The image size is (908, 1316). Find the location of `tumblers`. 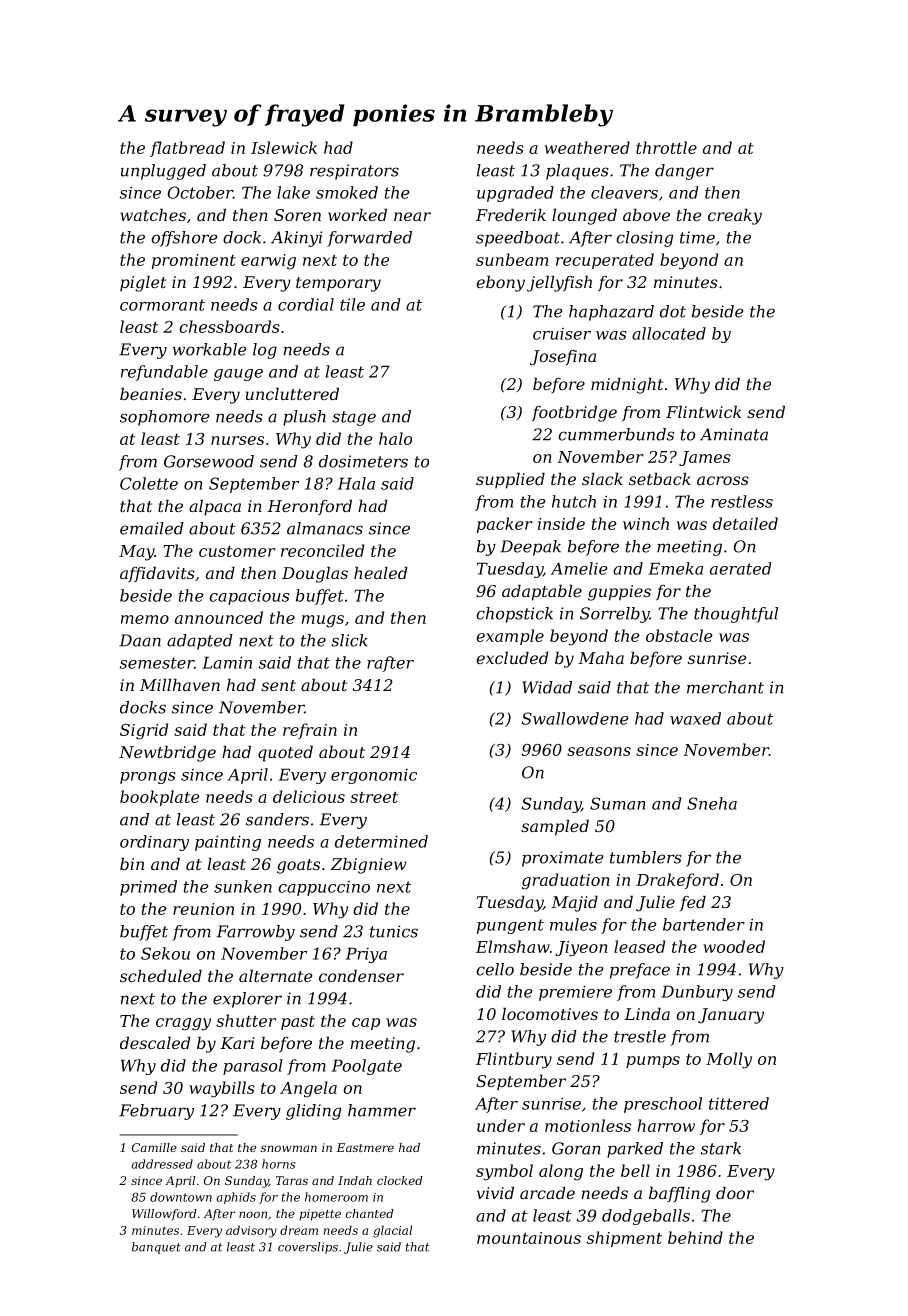

tumblers is located at coordinates (646, 857).
